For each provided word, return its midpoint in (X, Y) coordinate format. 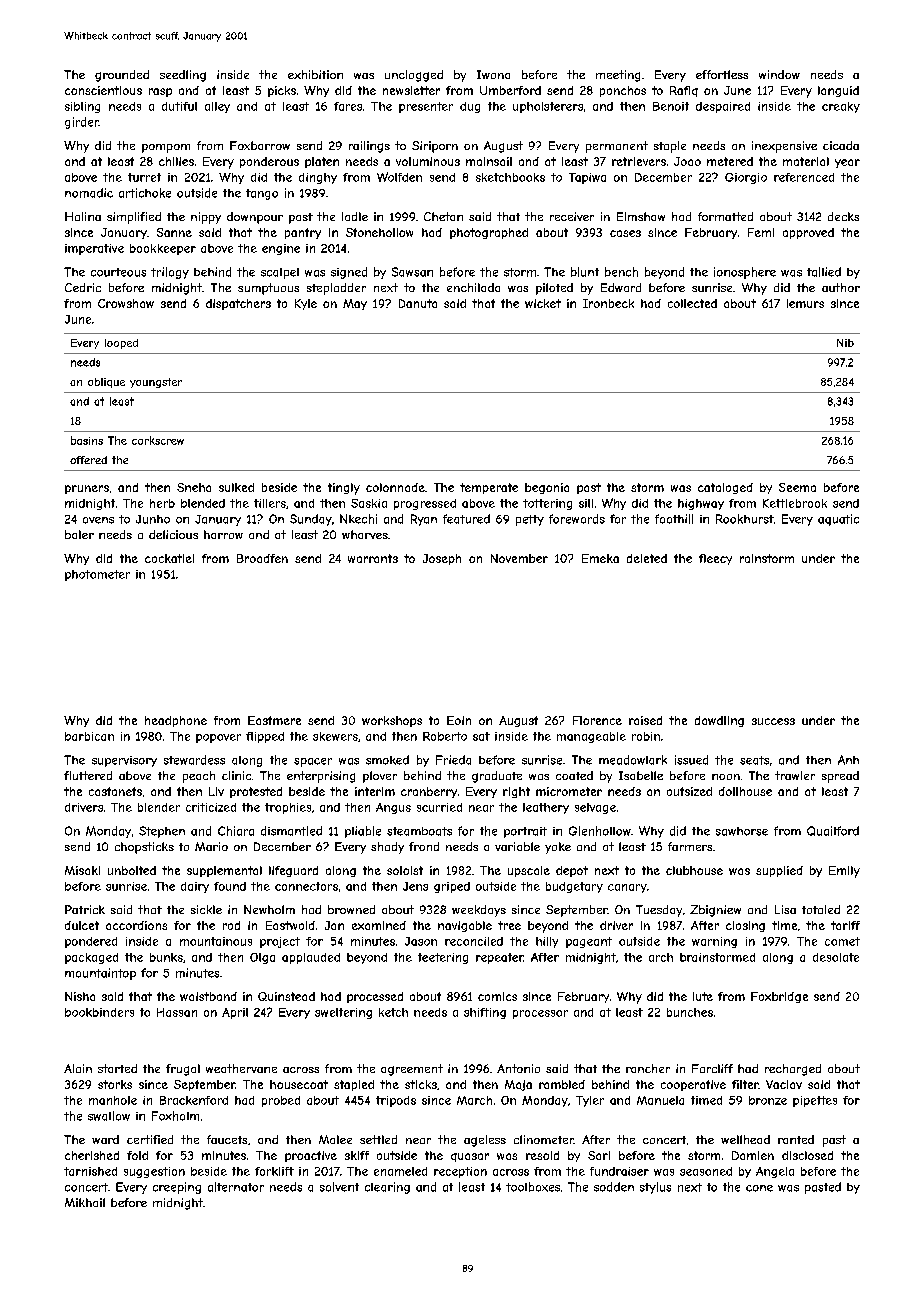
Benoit (671, 106)
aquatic (838, 520)
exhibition (315, 74)
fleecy (715, 559)
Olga (262, 958)
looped (121, 344)
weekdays (479, 911)
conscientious (103, 90)
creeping (177, 1188)
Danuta (418, 303)
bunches (690, 1012)
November (519, 558)
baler (79, 534)
